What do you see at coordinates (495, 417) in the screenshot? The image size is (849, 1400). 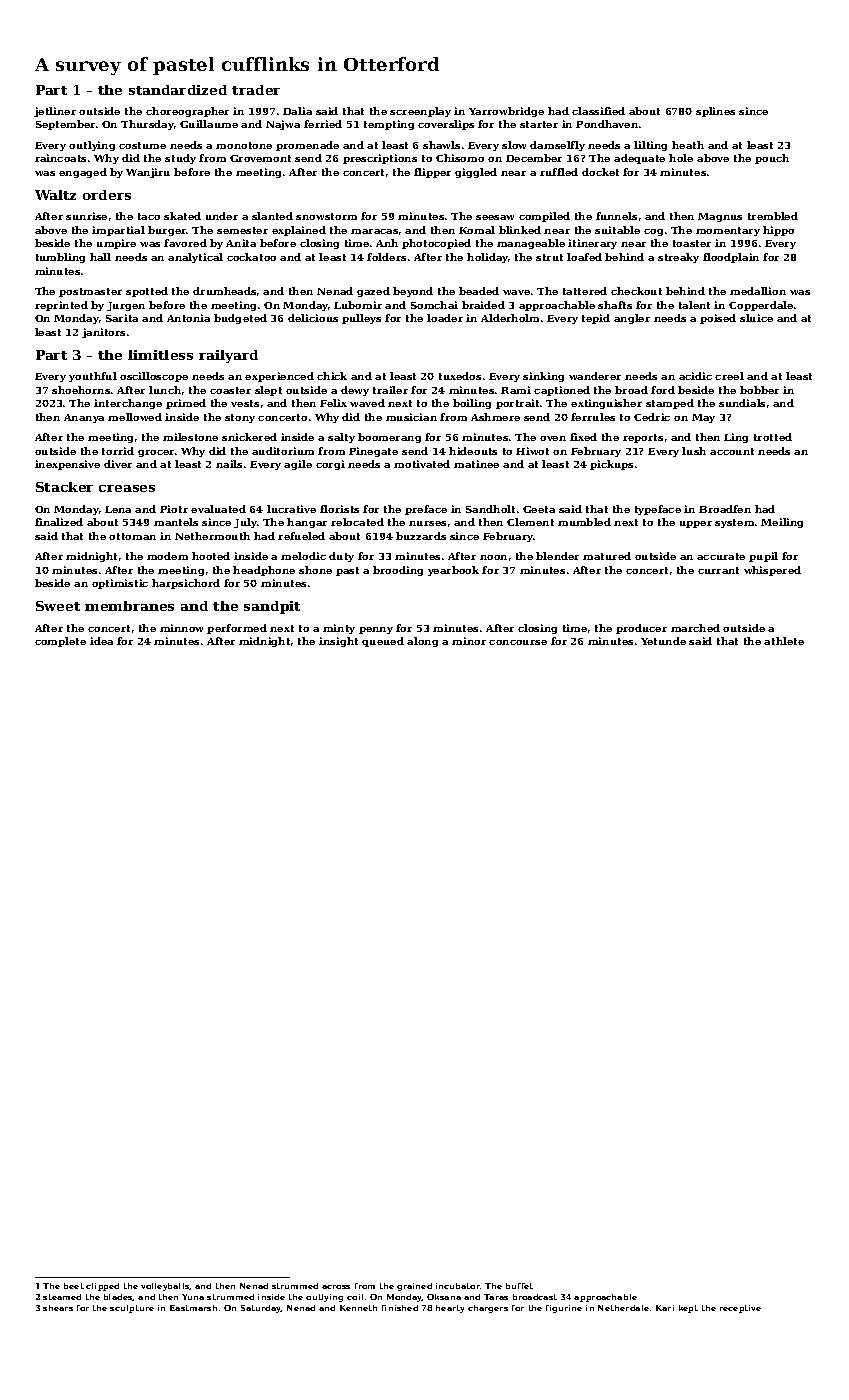 I see `Ashmere` at bounding box center [495, 417].
